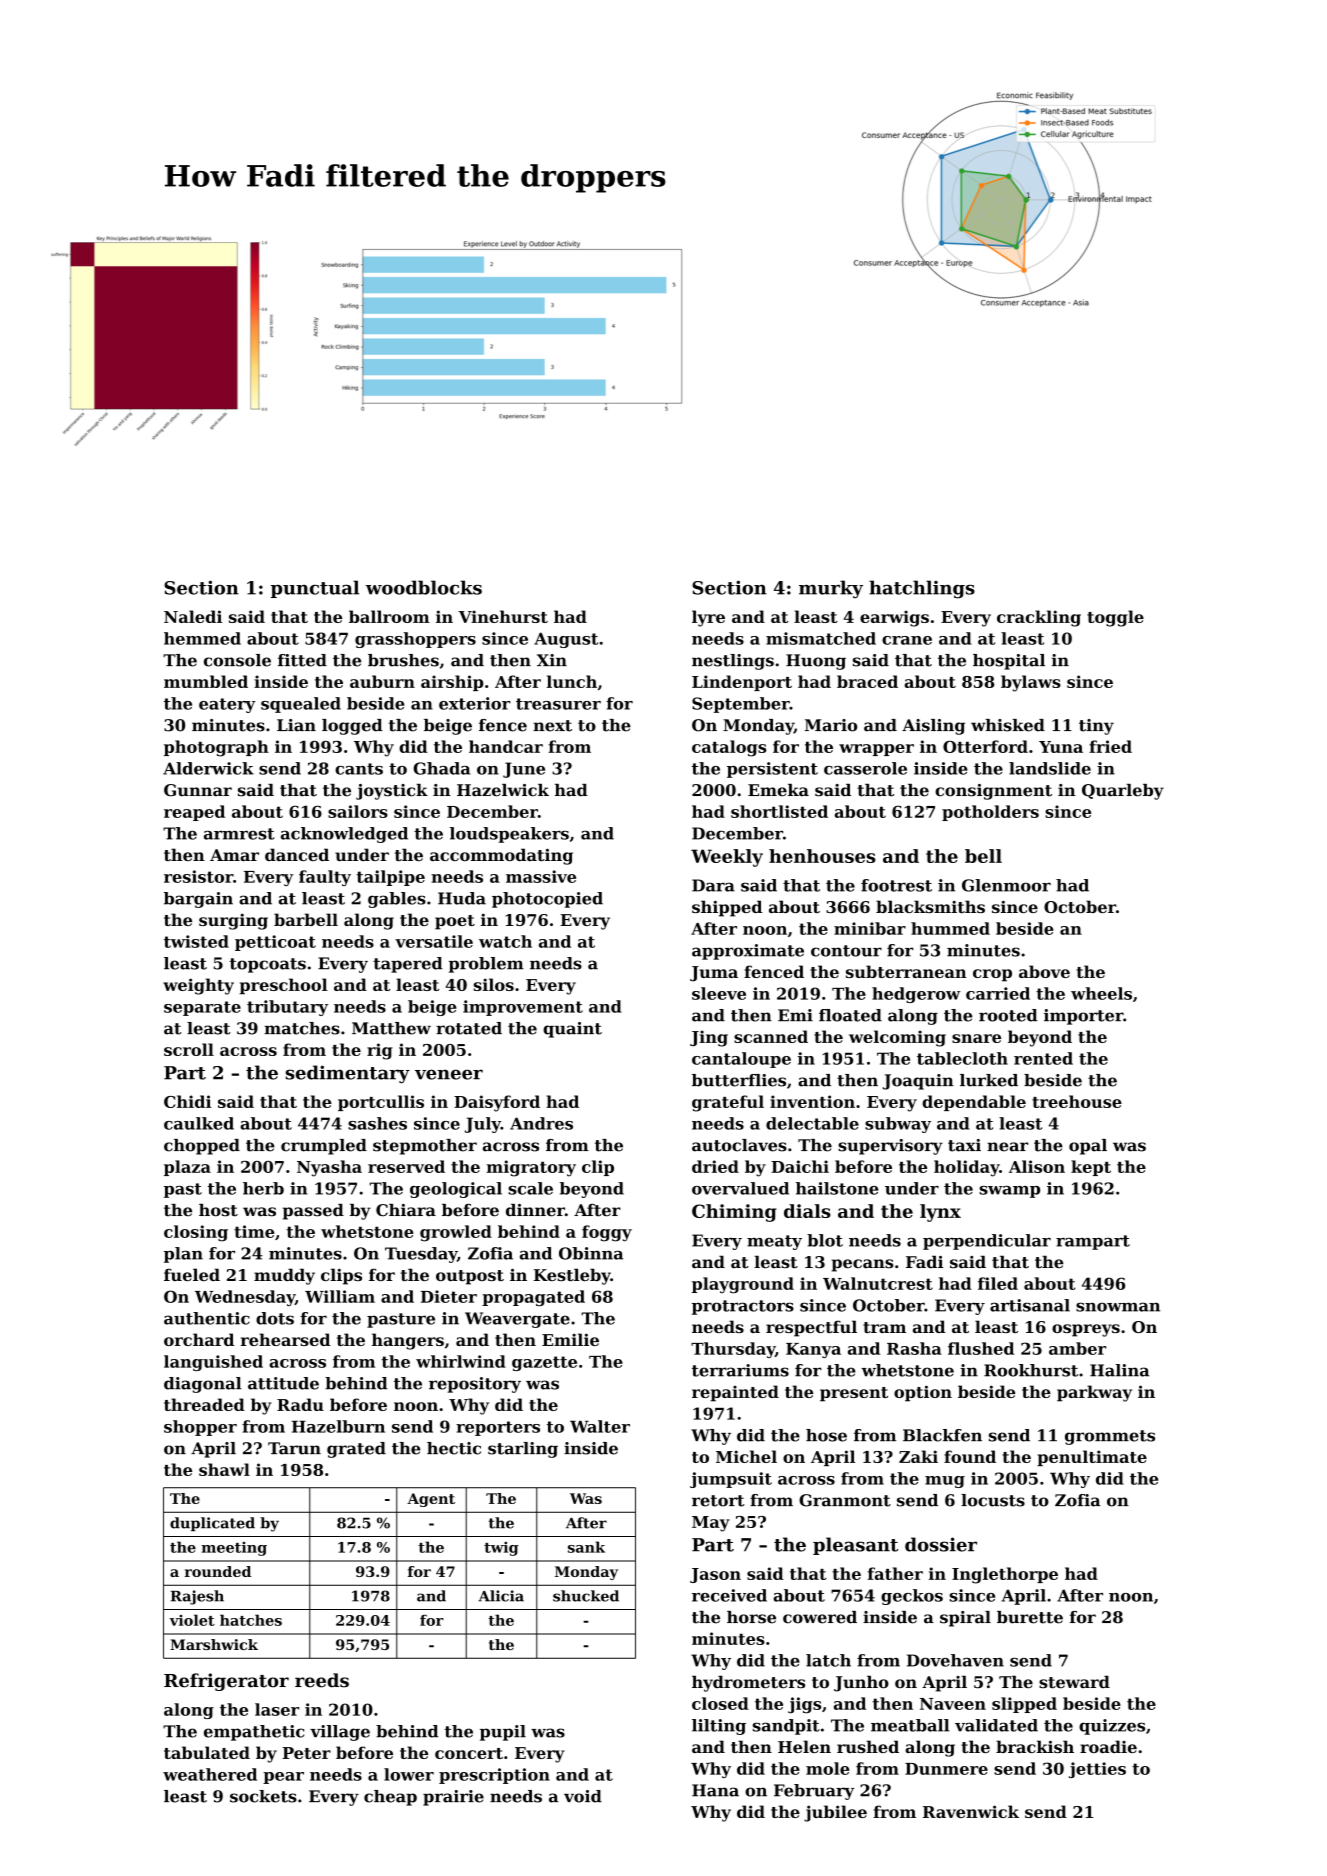  I want to click on exterior, so click(475, 703).
